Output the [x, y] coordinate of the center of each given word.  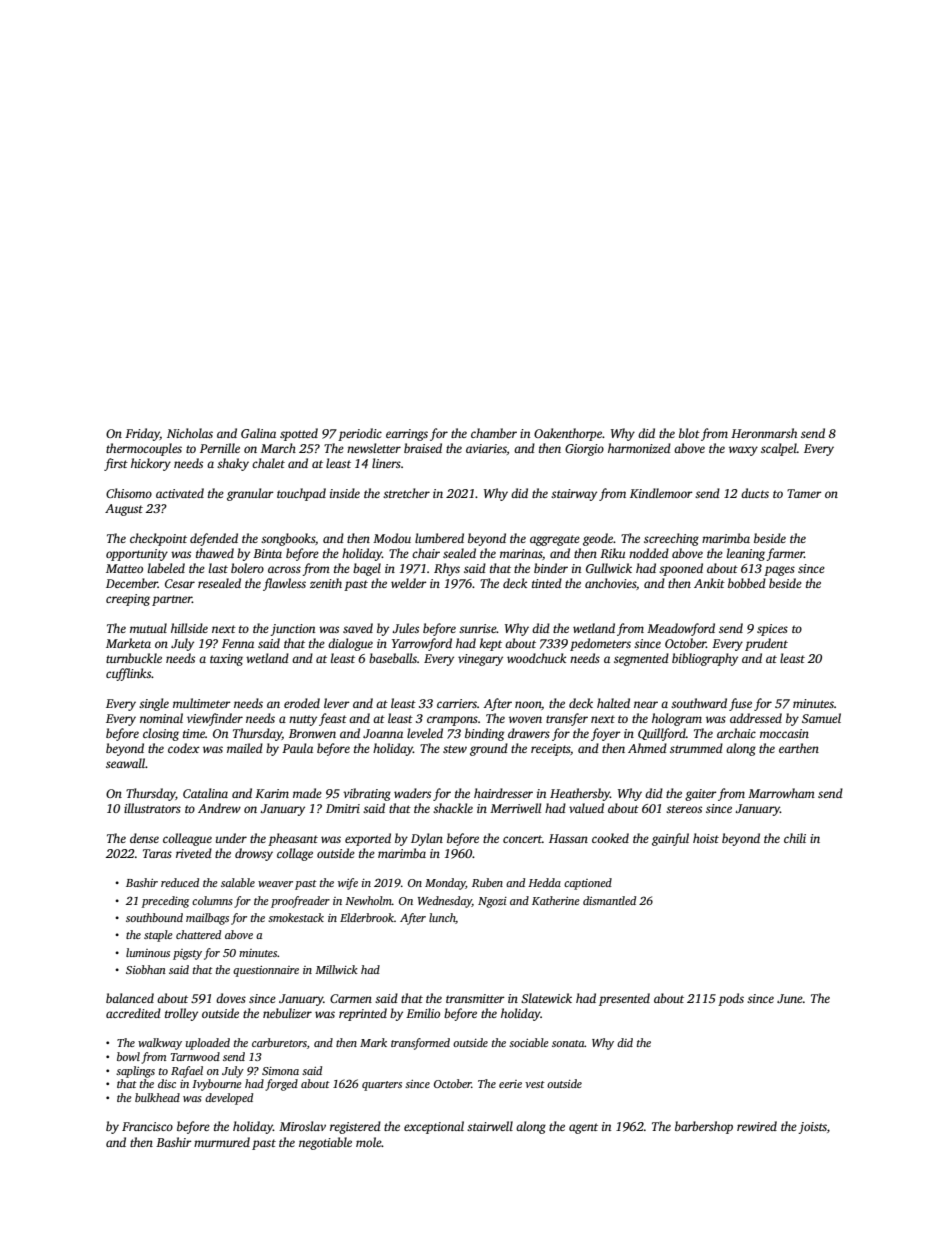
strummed [696, 748]
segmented [641, 659]
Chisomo [129, 493]
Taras [157, 853]
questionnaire [266, 971]
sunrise [478, 628]
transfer [567, 719]
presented [624, 999]
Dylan [427, 839]
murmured [222, 1142]
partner [172, 600]
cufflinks [129, 674]
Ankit [709, 583]
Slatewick [546, 998]
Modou [392, 538]
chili [795, 838]
